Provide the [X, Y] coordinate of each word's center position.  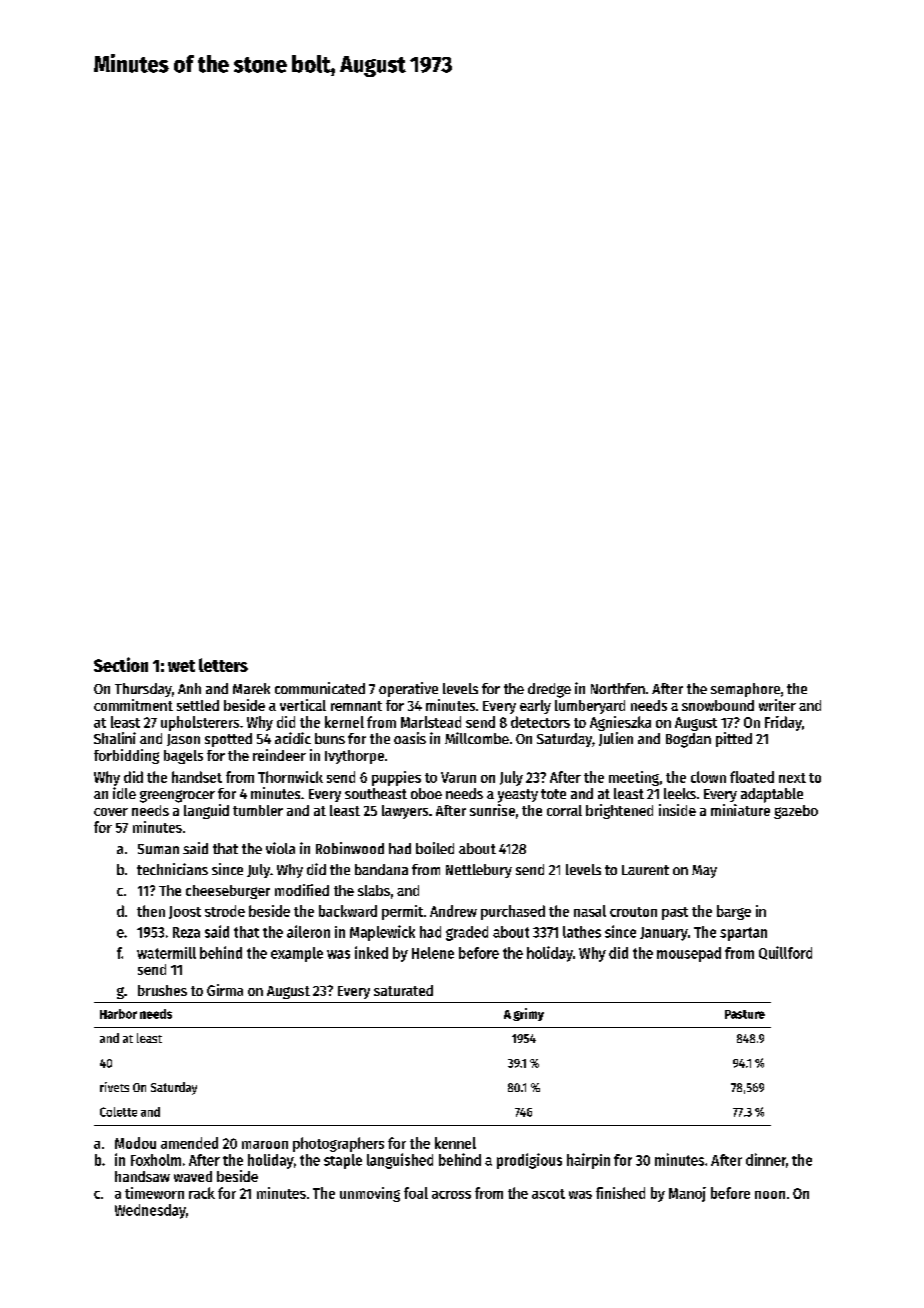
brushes [162, 990]
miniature [740, 810]
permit [402, 912]
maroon [265, 1145]
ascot [548, 1194]
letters [223, 665]
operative [408, 689]
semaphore [745, 690]
